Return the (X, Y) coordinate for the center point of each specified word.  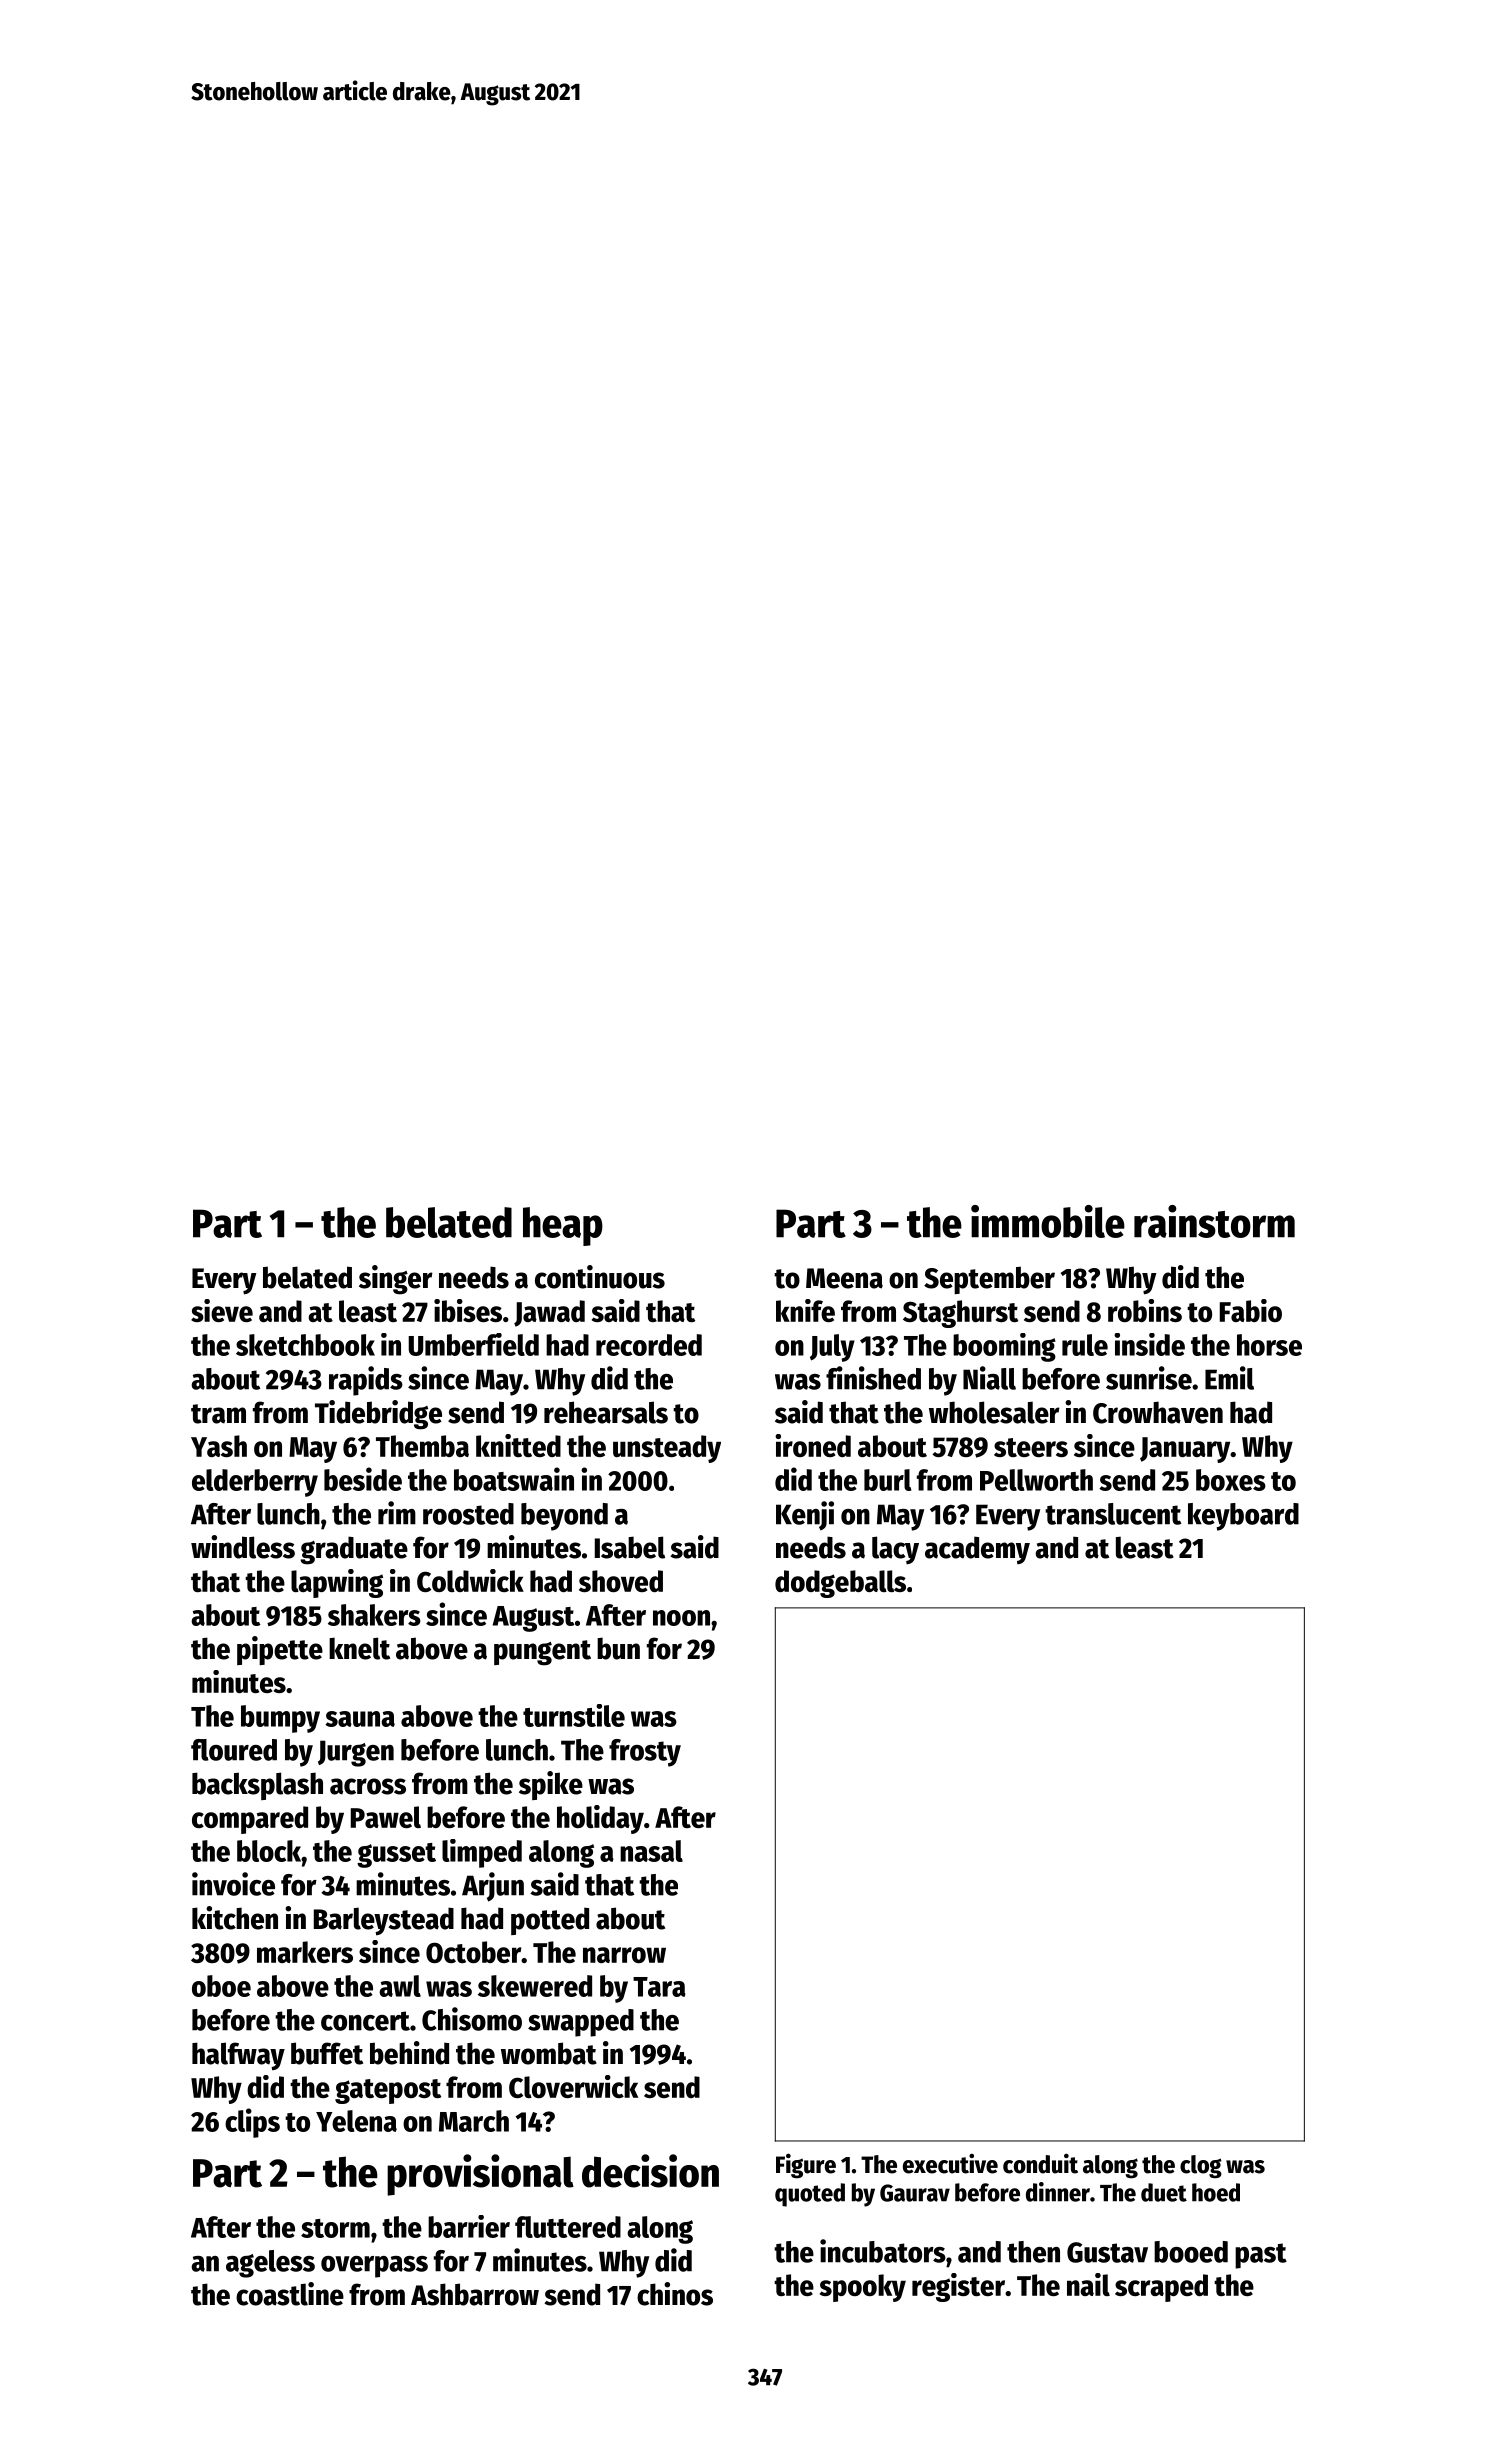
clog (1201, 2167)
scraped (1161, 2288)
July (832, 1348)
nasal (651, 1851)
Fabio (1251, 1310)
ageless (270, 2264)
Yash (219, 1446)
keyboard (1243, 1517)
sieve (222, 1310)
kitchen (235, 1918)
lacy (895, 1550)
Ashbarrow (475, 2294)
